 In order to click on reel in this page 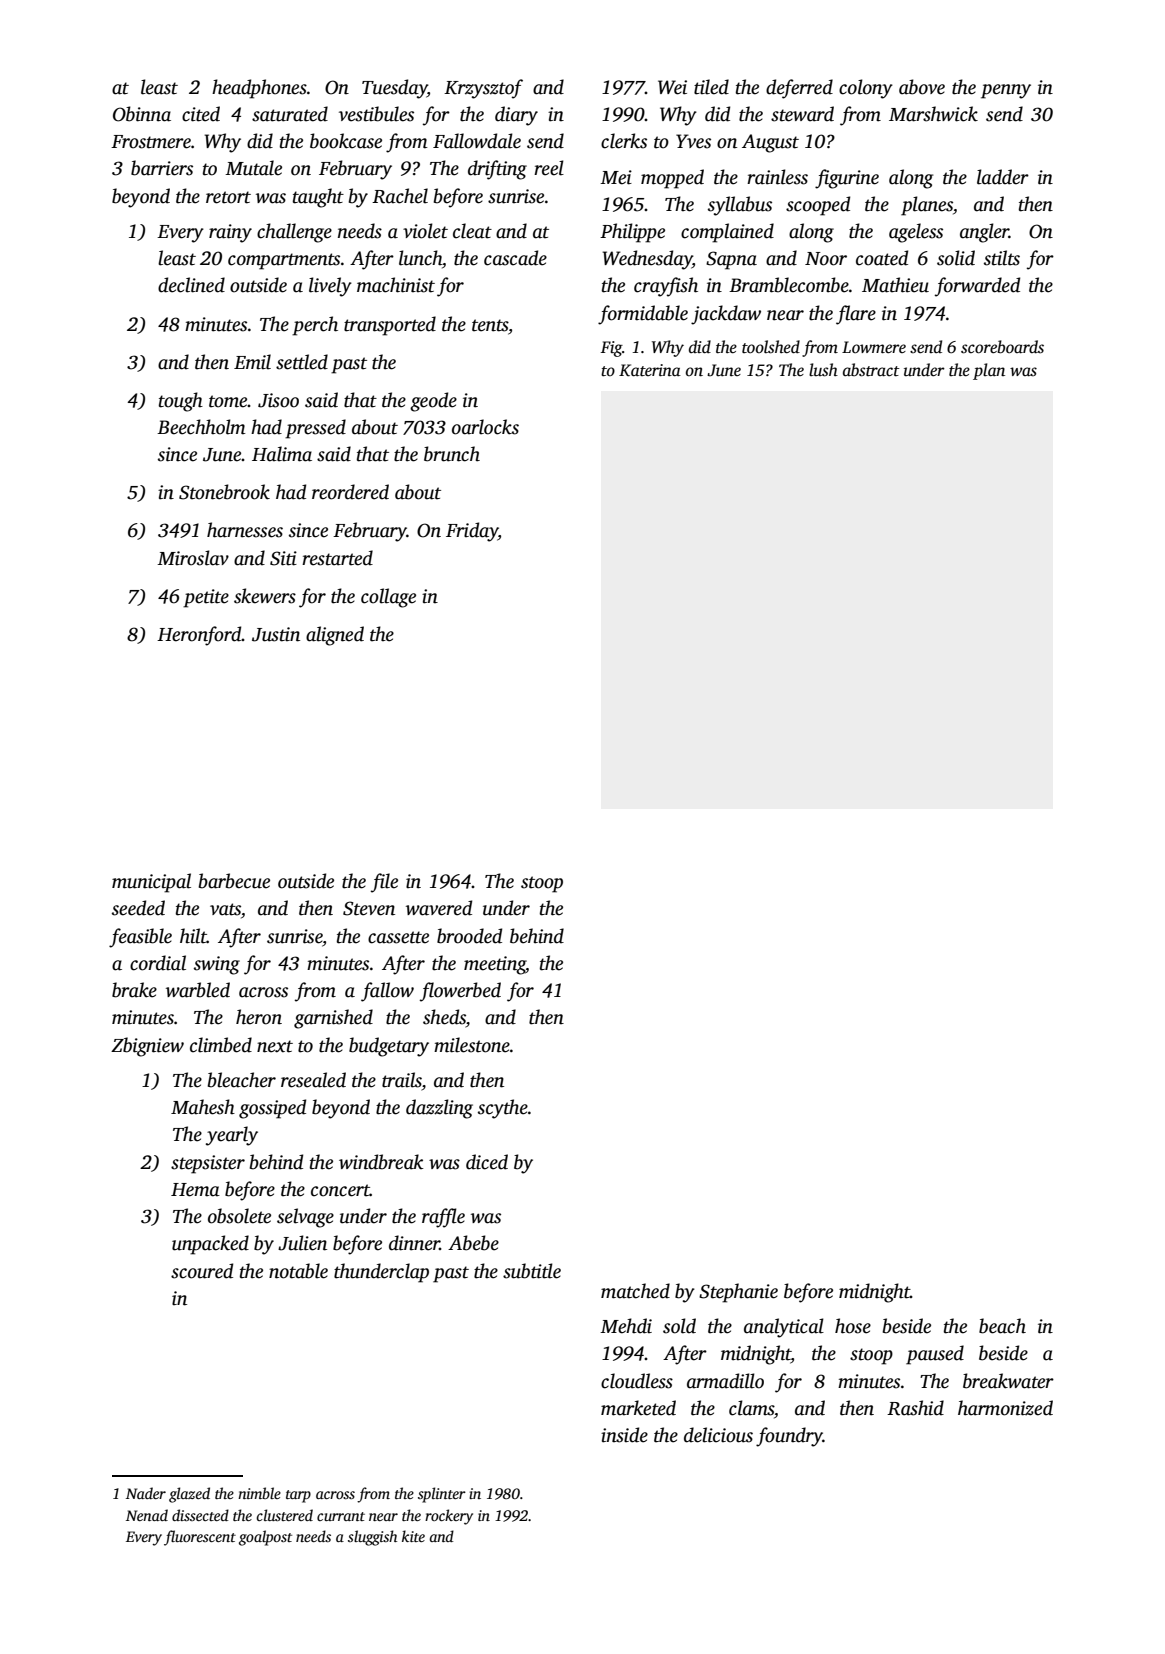, I will do `click(549, 168)`.
